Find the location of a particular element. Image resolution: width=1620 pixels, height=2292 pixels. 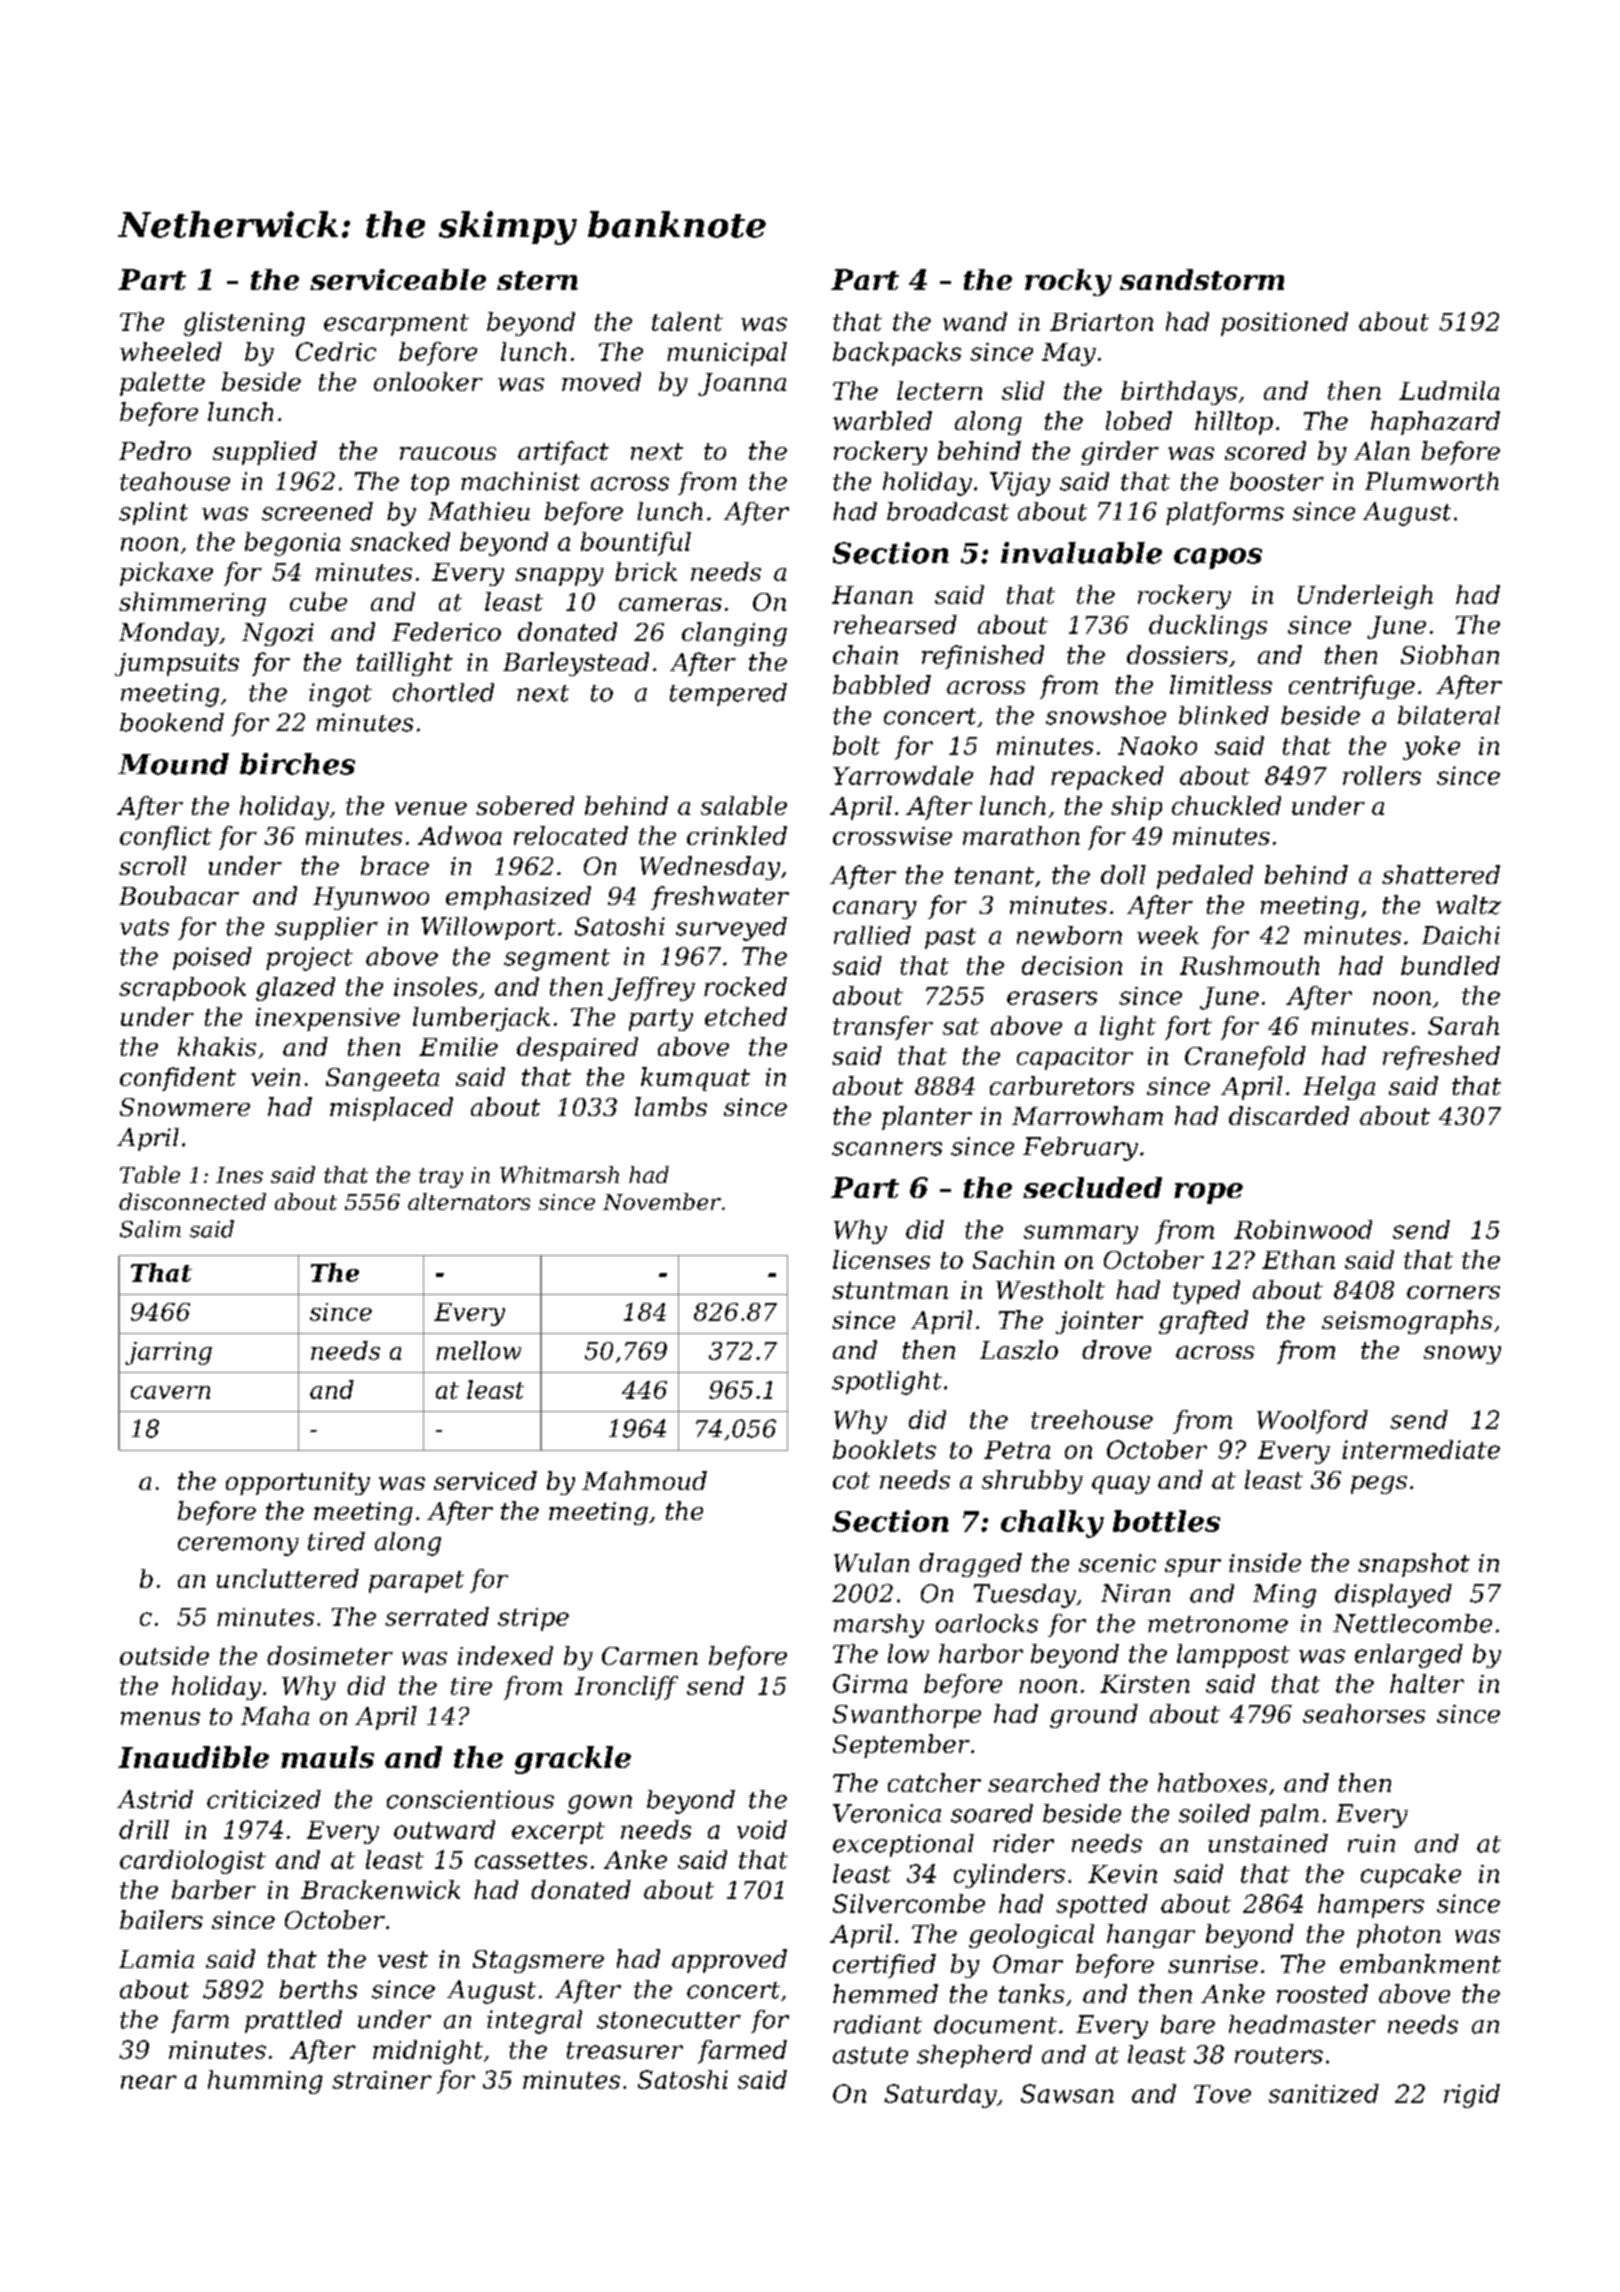

Saturday is located at coordinates (940, 2096).
